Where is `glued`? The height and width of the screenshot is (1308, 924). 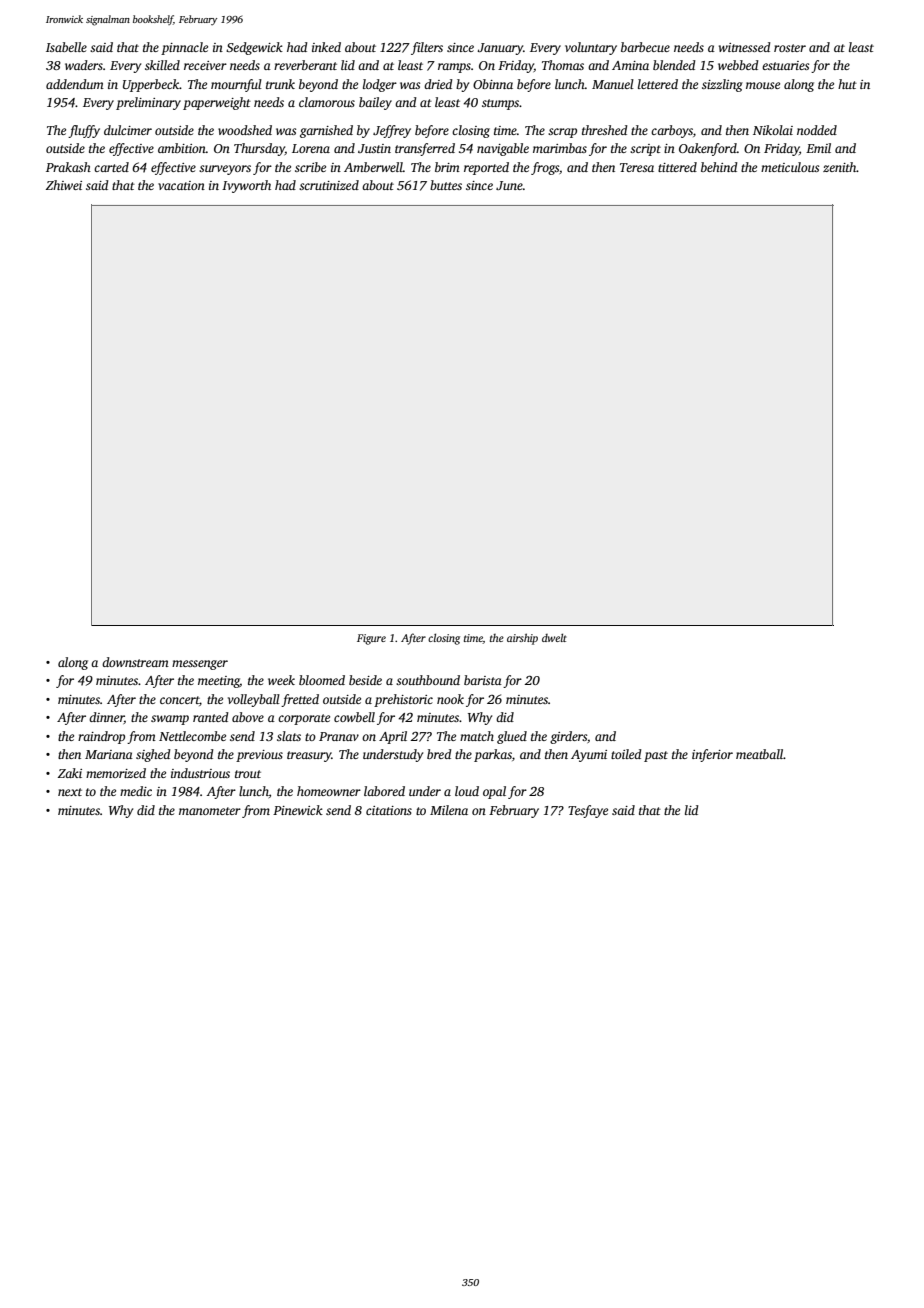
glued is located at coordinates (512, 737).
